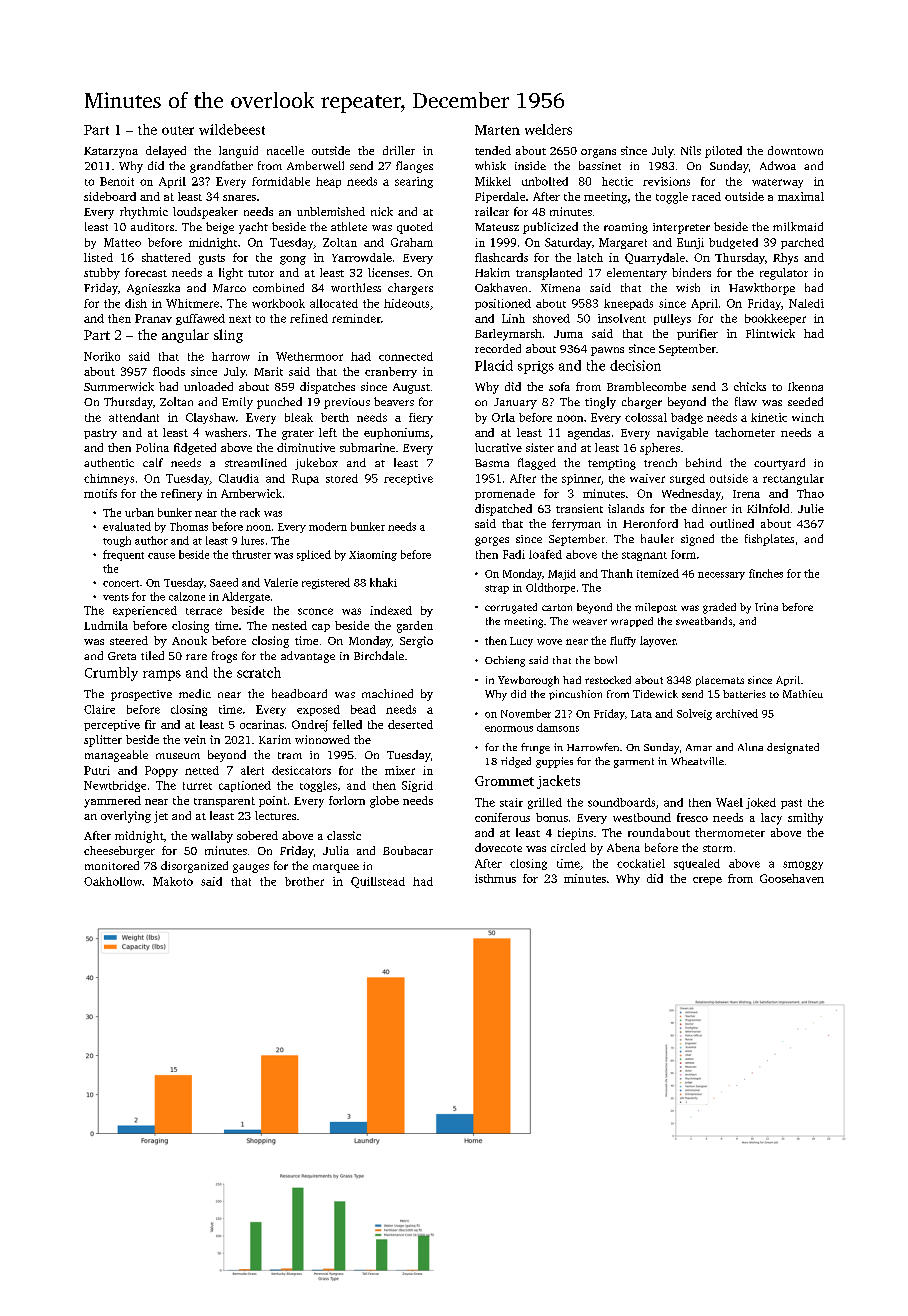 The width and height of the screenshot is (908, 1316). Describe the element at coordinates (379, 655) in the screenshot. I see `Birchdale` at that location.
